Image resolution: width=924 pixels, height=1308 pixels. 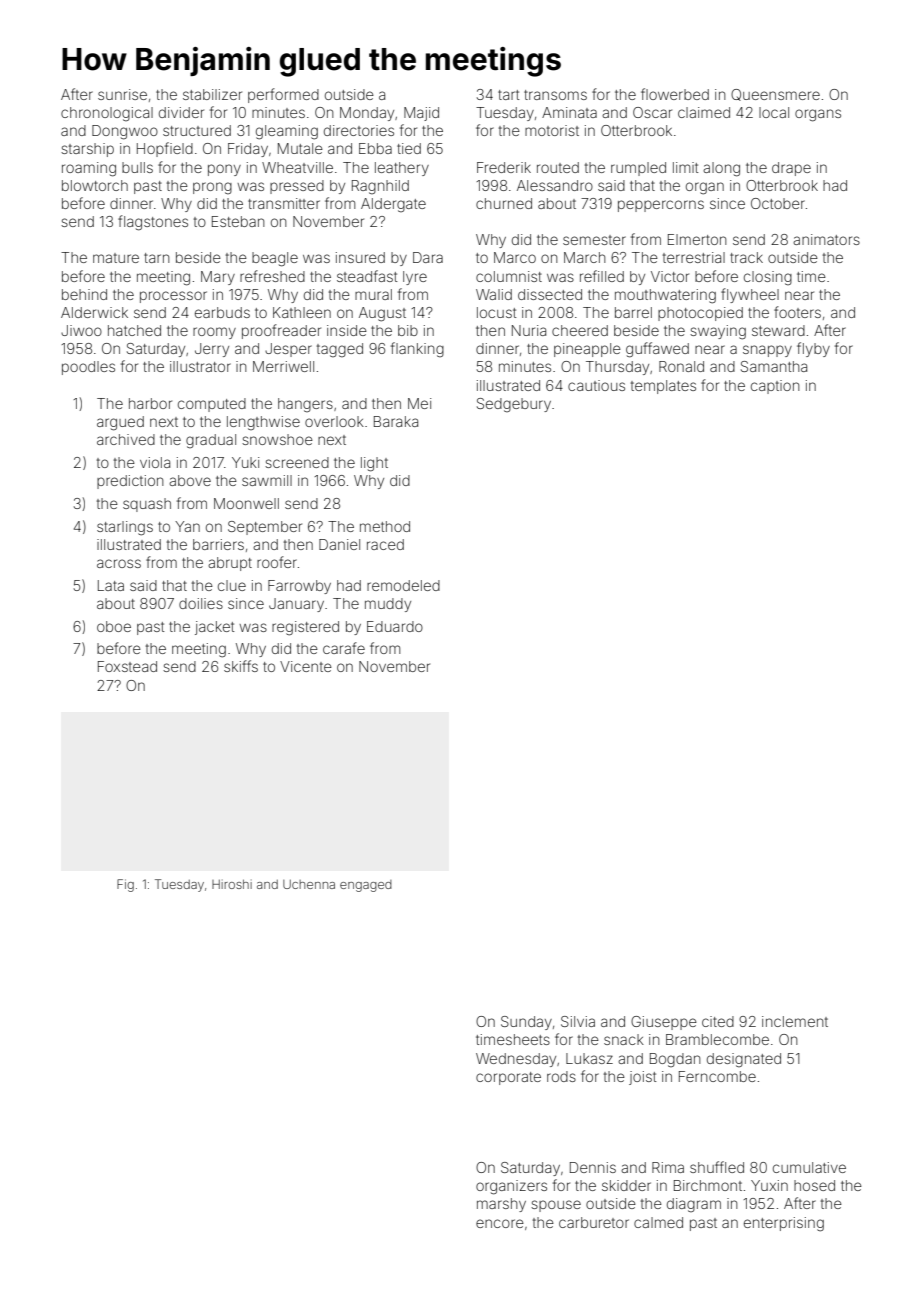 What do you see at coordinates (718, 1021) in the screenshot?
I see `cited` at bounding box center [718, 1021].
